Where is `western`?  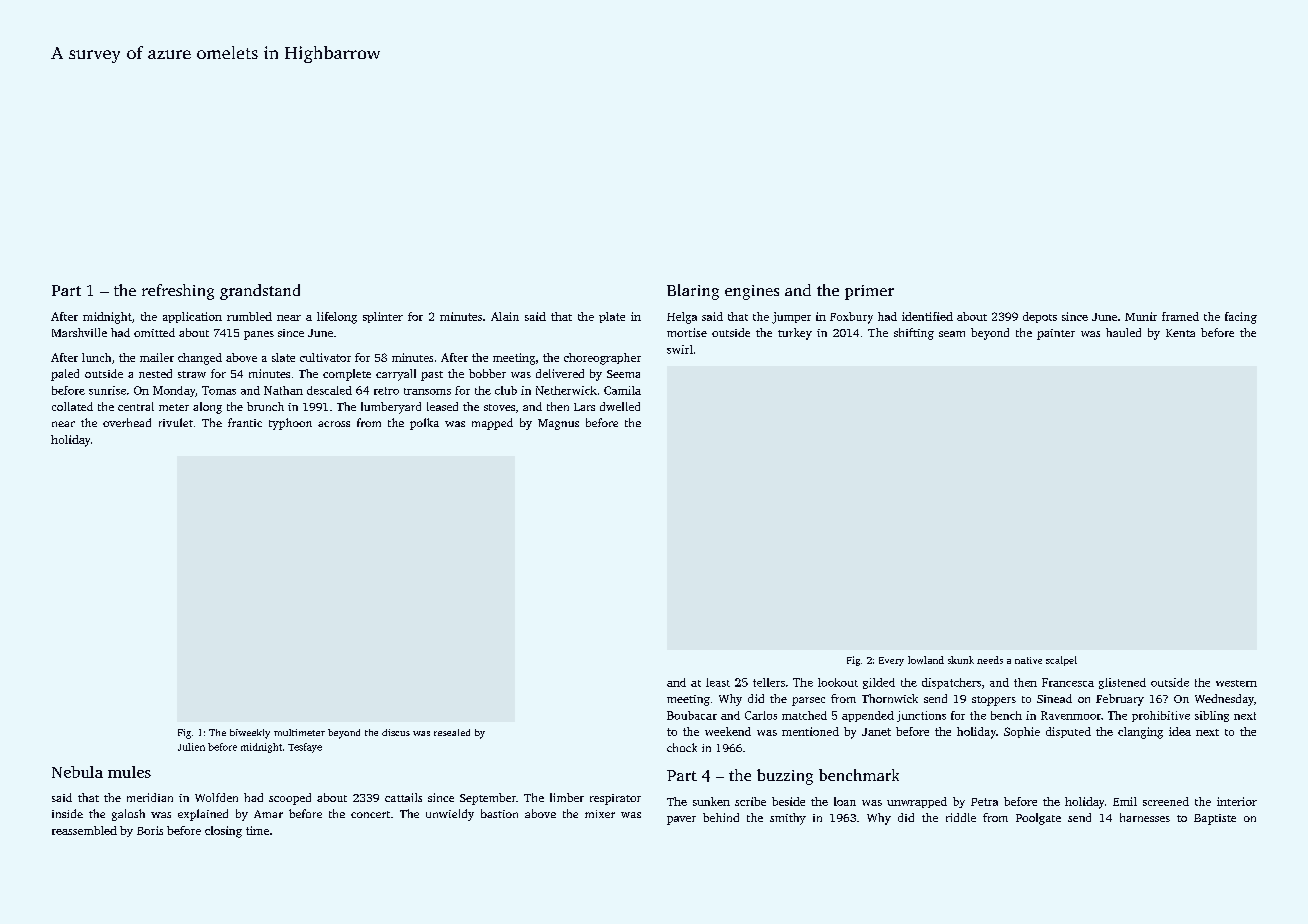 western is located at coordinates (1236, 683).
